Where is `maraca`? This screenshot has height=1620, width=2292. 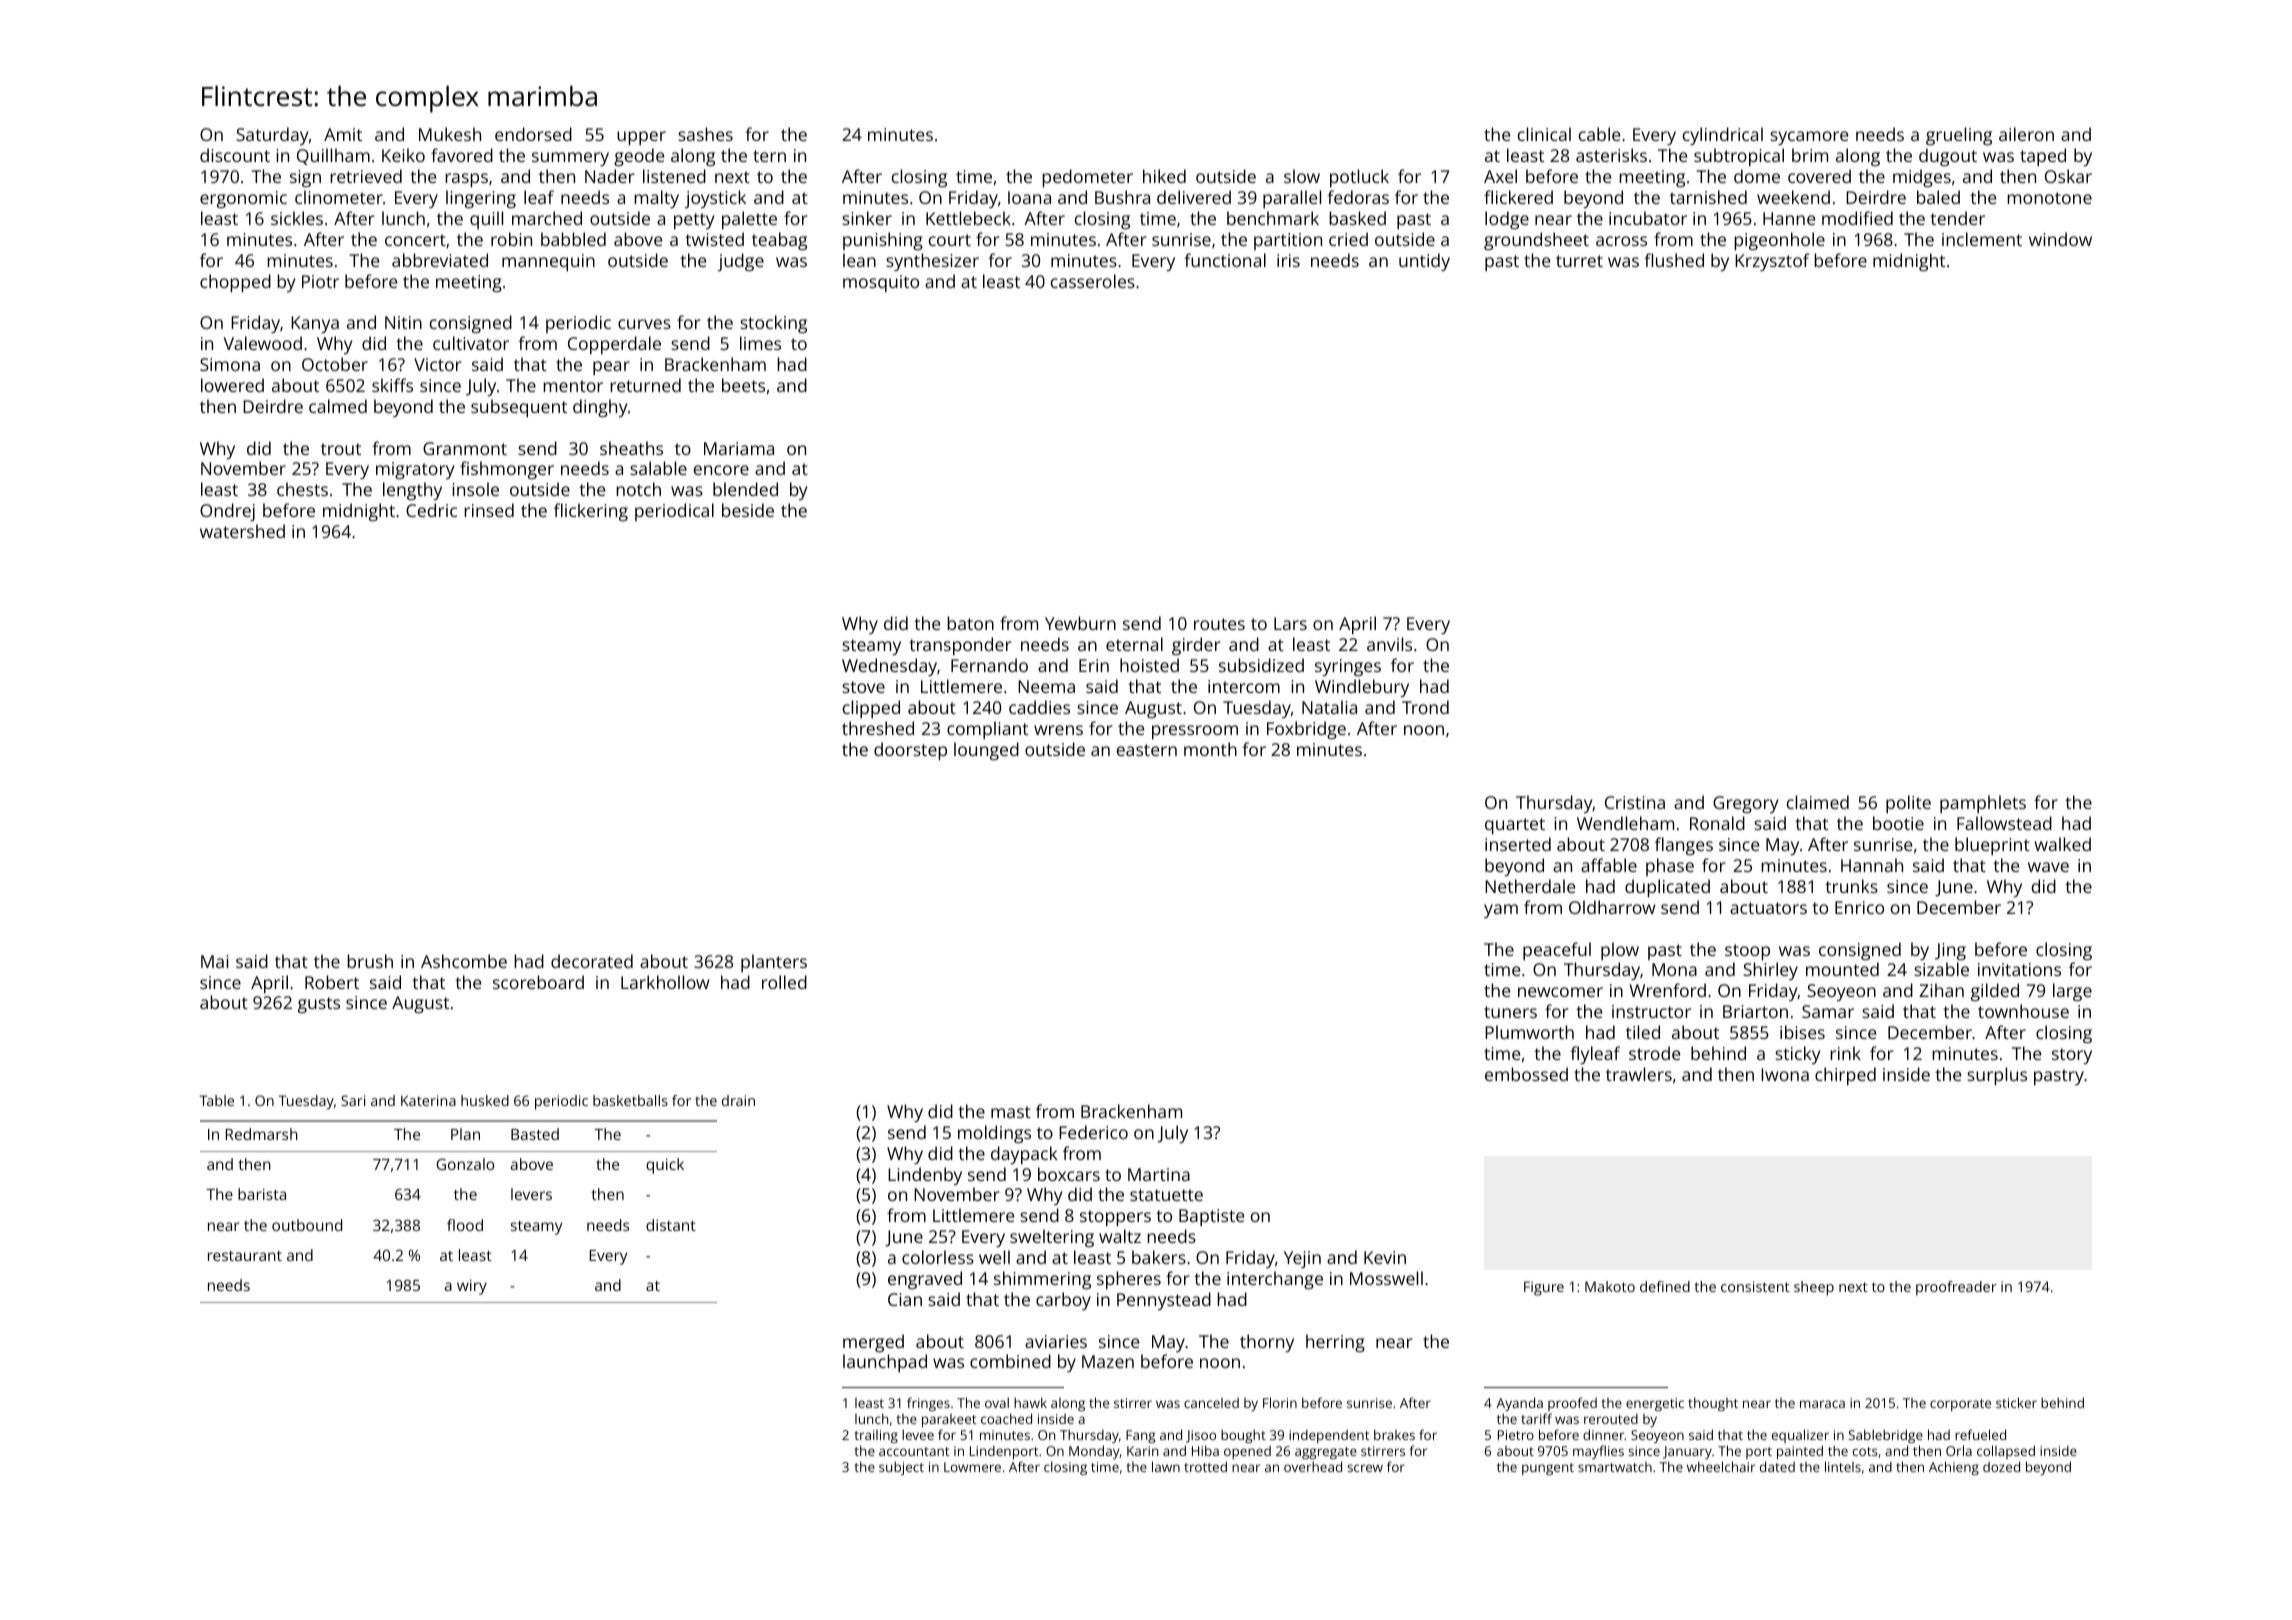
maraca is located at coordinates (1822, 1404).
